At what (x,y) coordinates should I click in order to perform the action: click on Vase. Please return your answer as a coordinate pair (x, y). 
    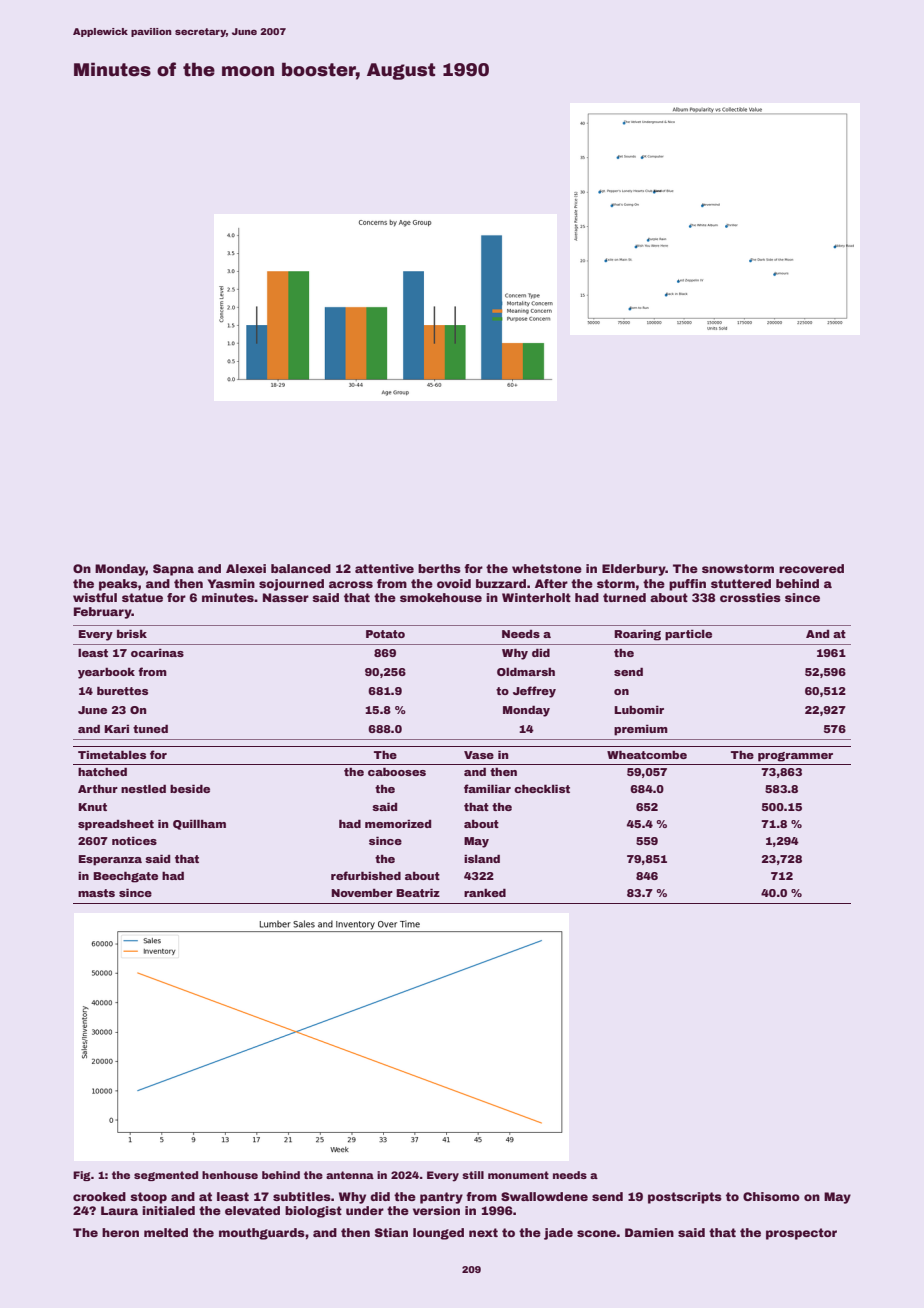
    Looking at the image, I should click on (479, 755).
